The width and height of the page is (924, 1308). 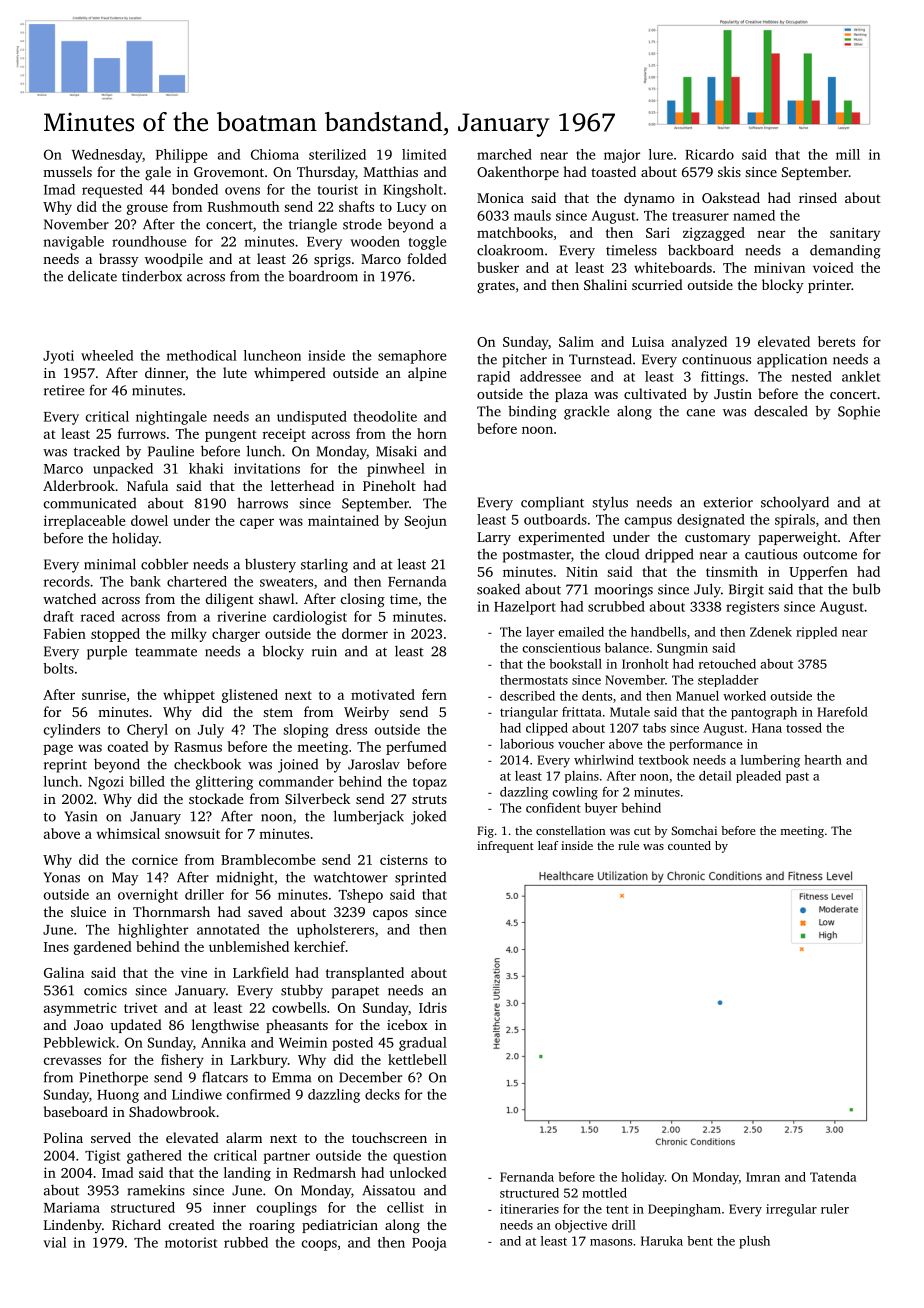 I want to click on sterilized, so click(x=337, y=154).
